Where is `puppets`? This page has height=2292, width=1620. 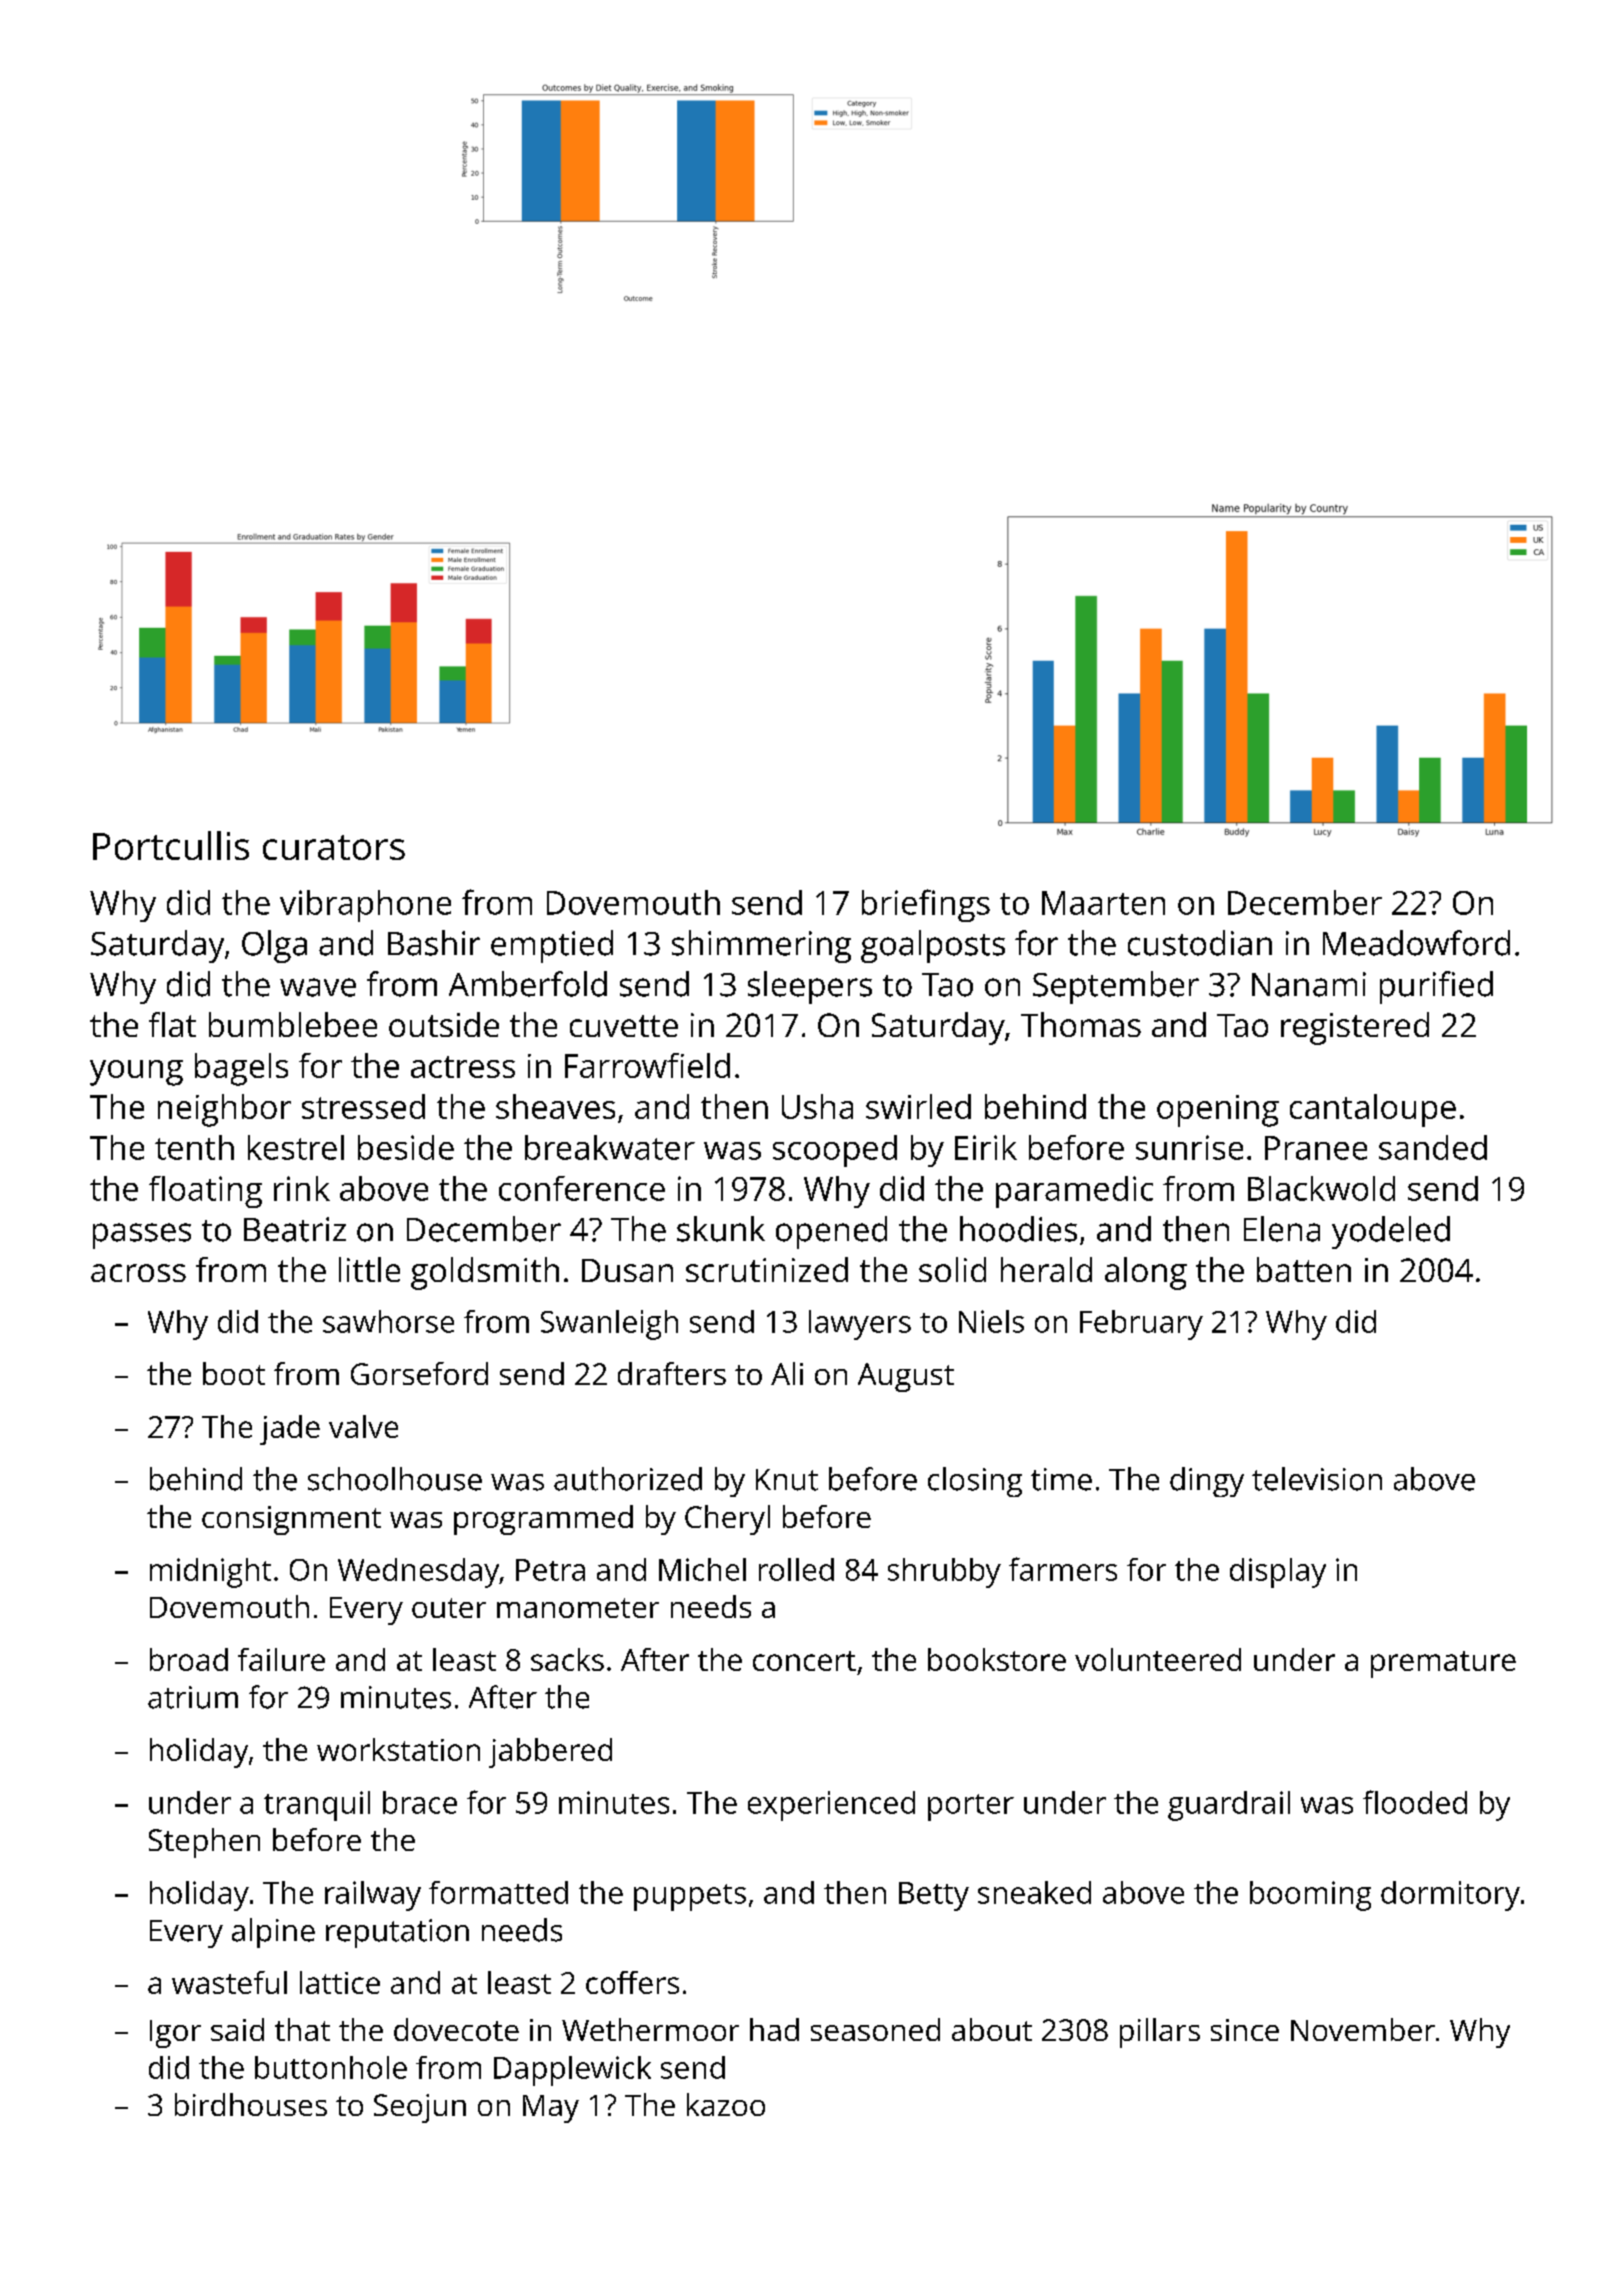
puppets is located at coordinates (690, 1897).
